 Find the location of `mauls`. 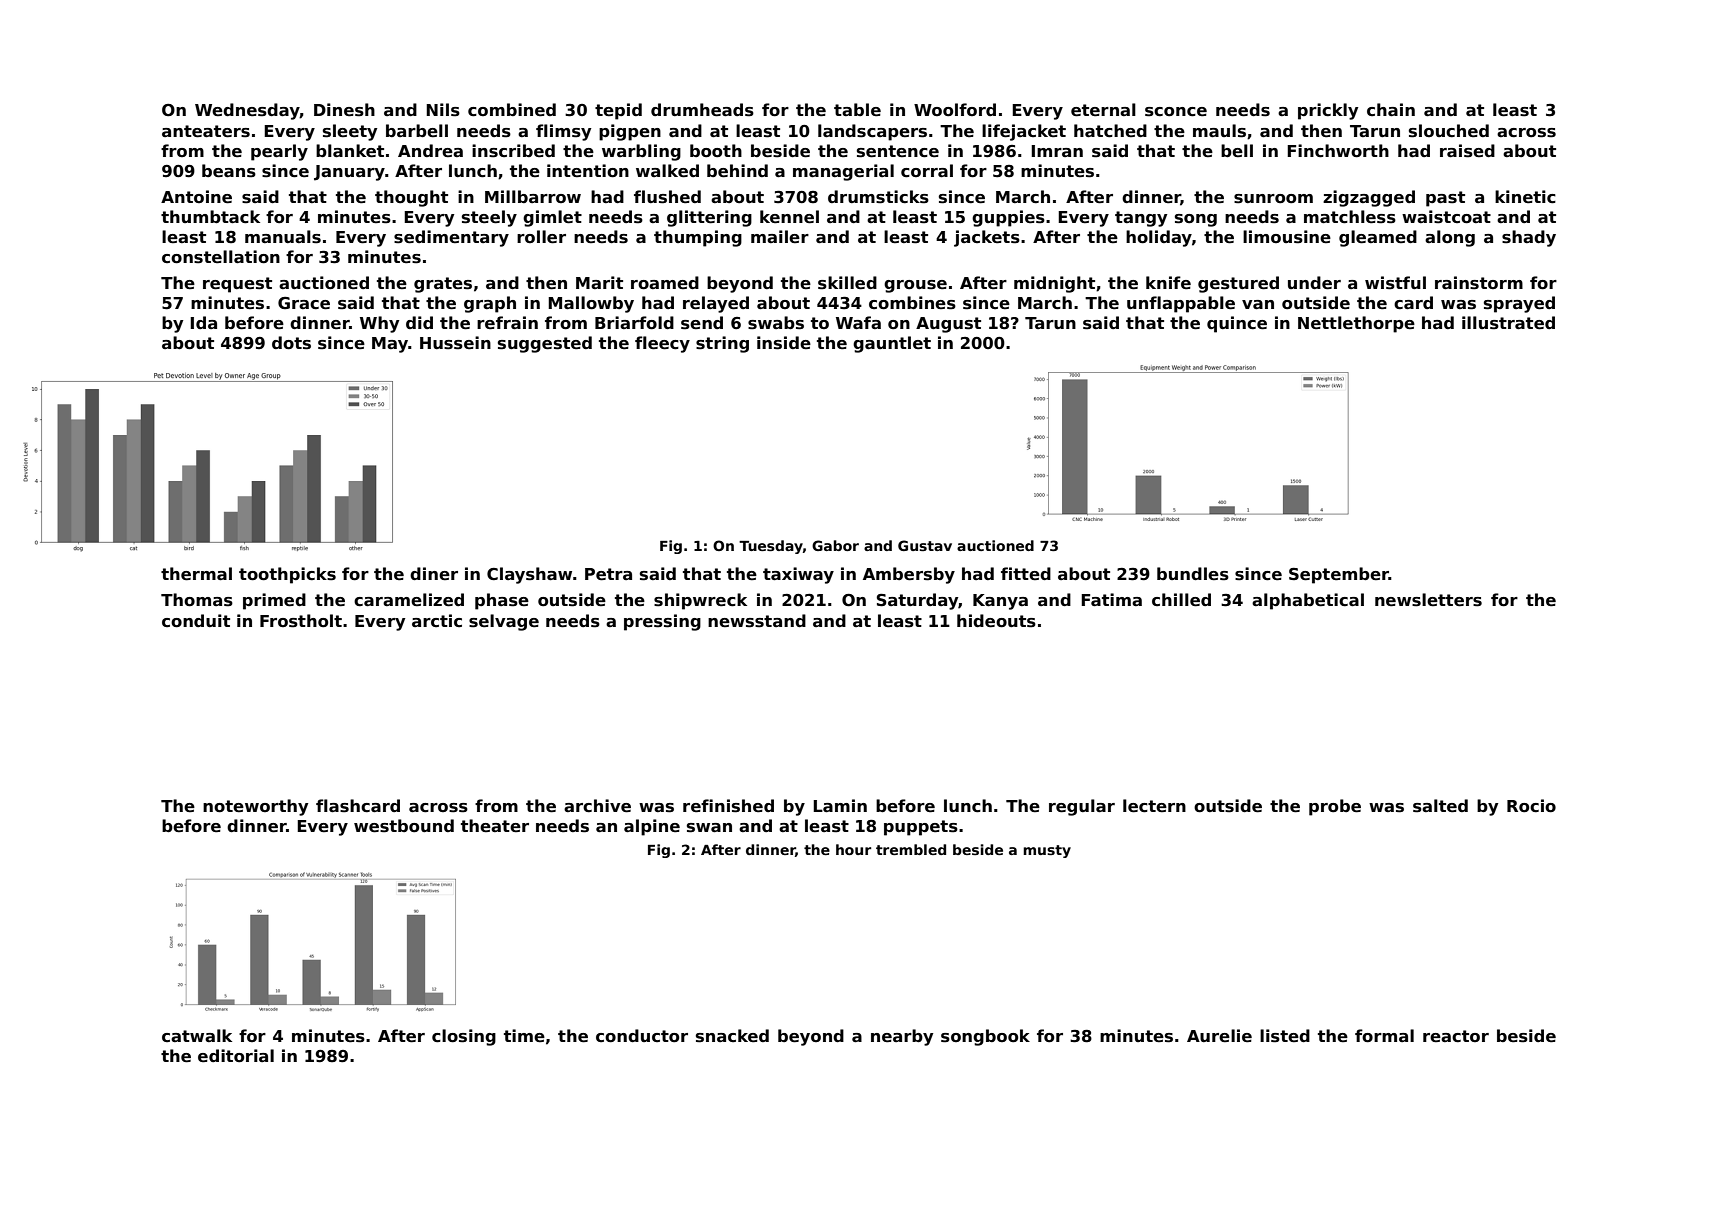

mauls is located at coordinates (1219, 131).
